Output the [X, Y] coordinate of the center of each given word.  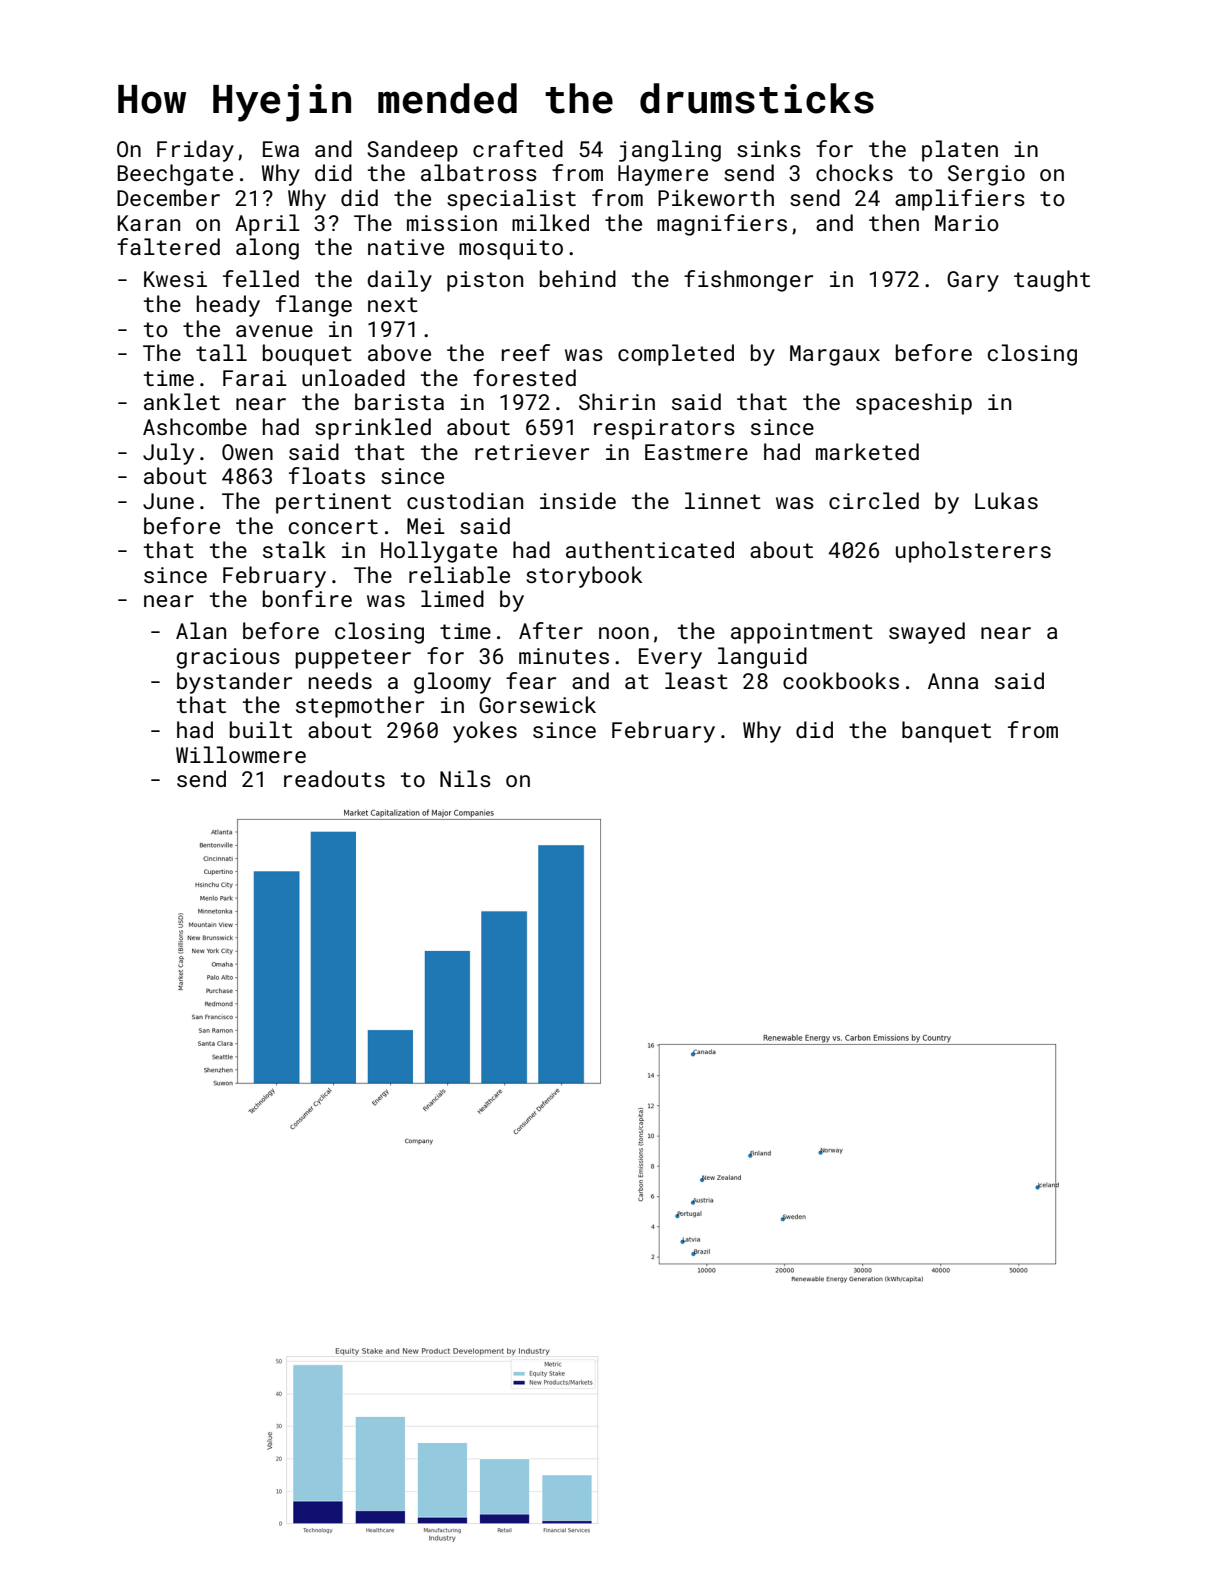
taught [1052, 281]
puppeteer [353, 659]
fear [531, 680]
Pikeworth [716, 197]
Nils [465, 778]
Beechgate [175, 175]
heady [228, 306]
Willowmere [241, 754]
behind [578, 278]
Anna [953, 681]
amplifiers [960, 200]
